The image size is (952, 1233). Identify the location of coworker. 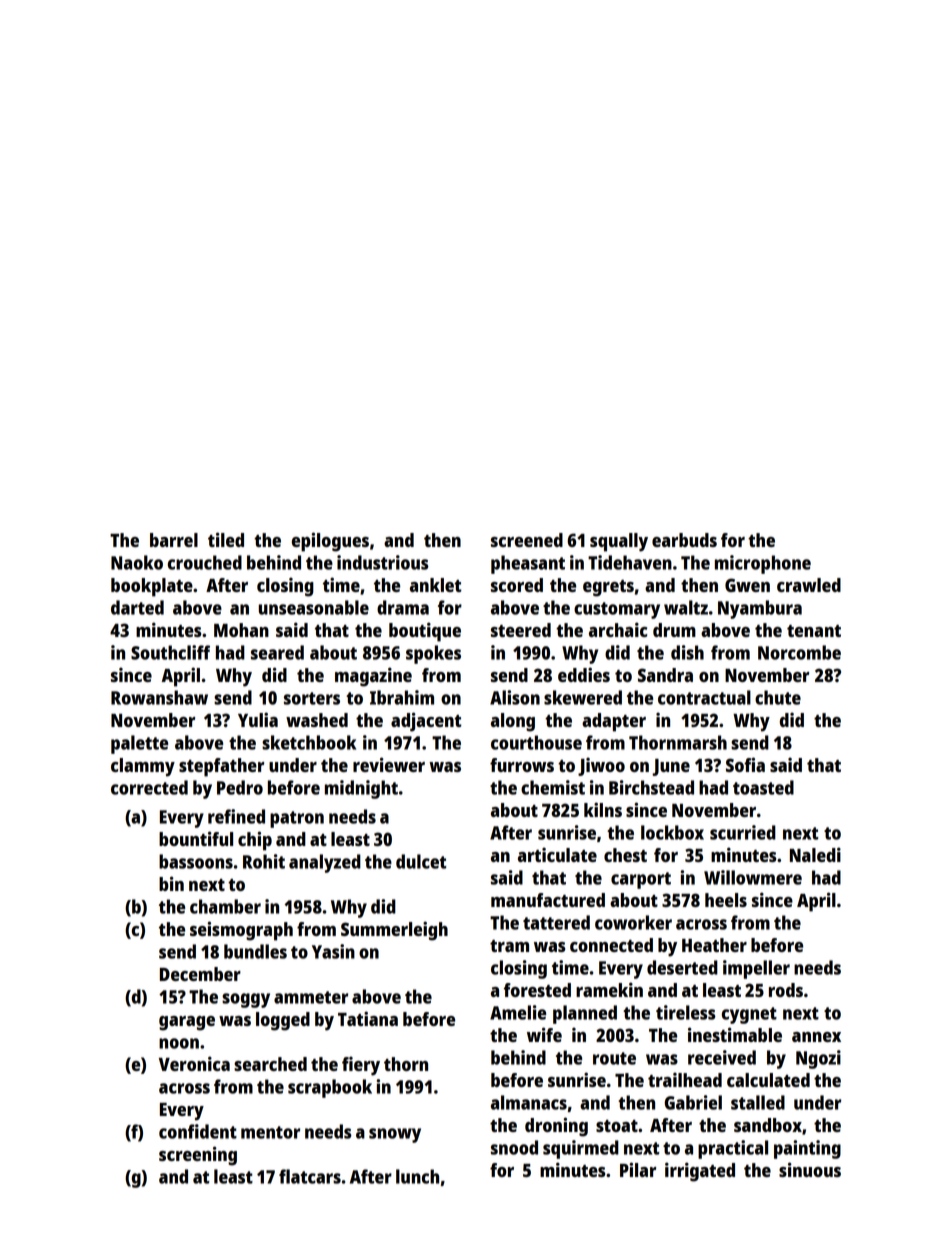
(633, 922).
